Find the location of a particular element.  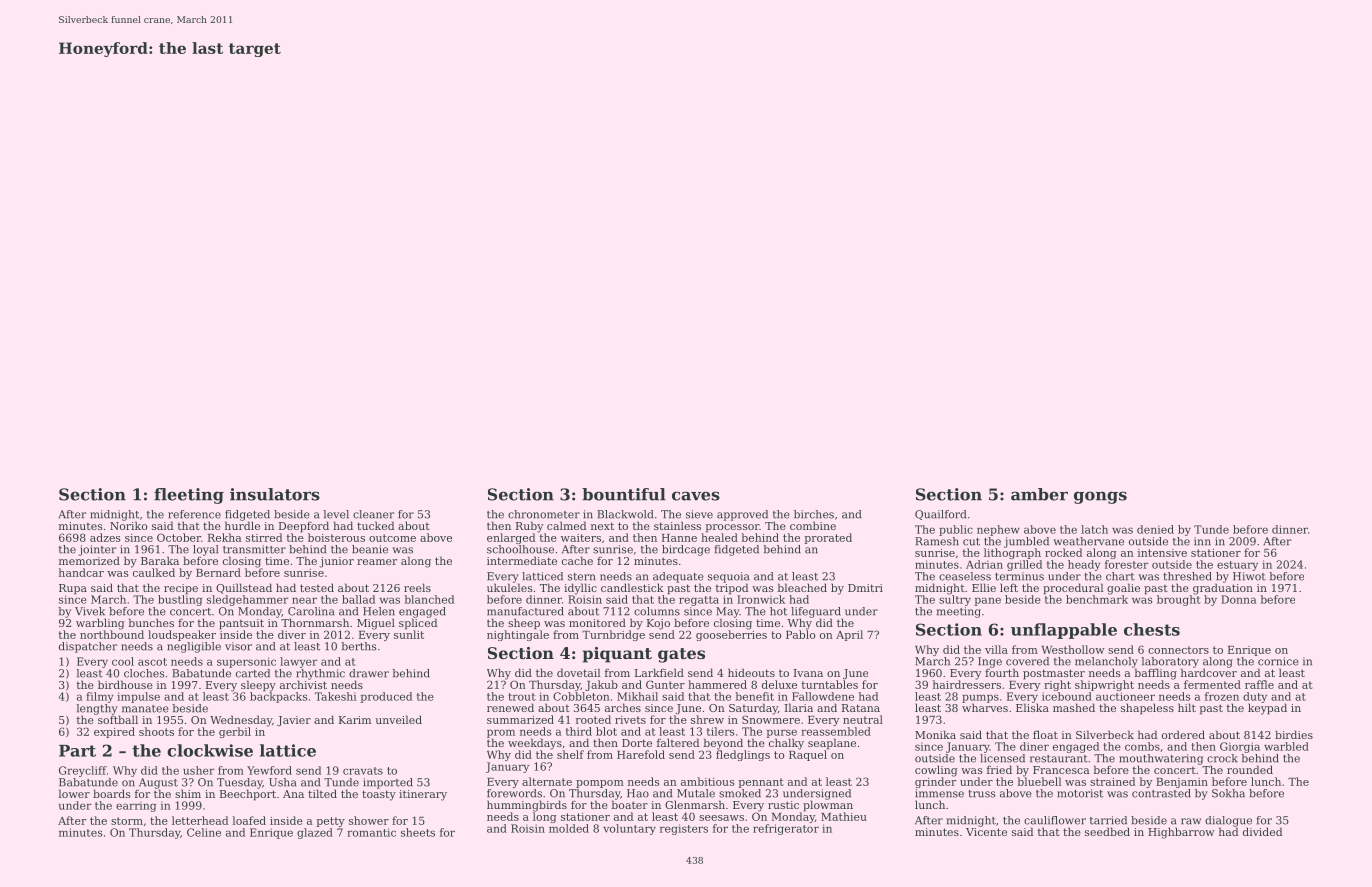

Javier is located at coordinates (294, 721).
